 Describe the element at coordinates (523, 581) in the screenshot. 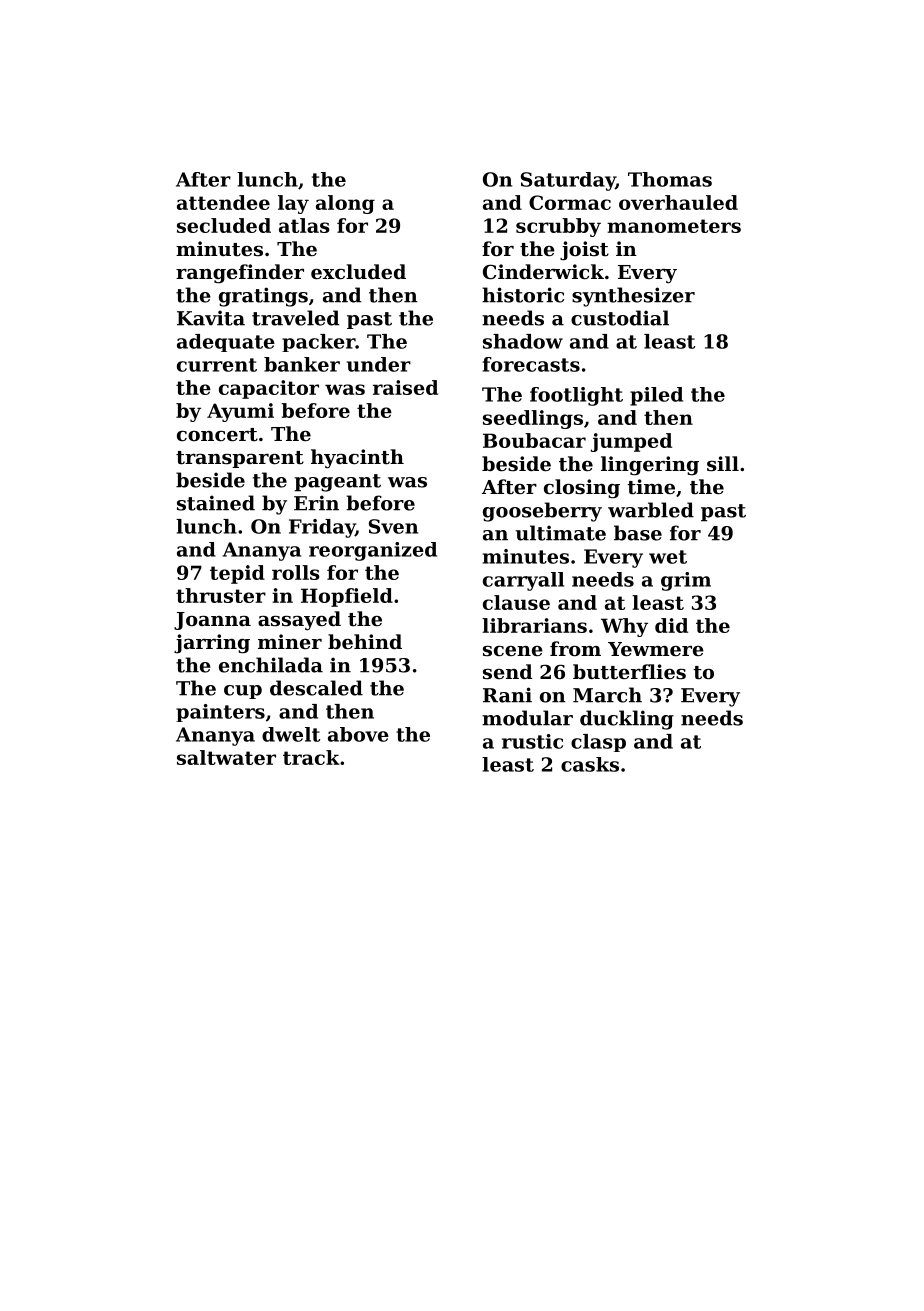

I see `carryall` at that location.
